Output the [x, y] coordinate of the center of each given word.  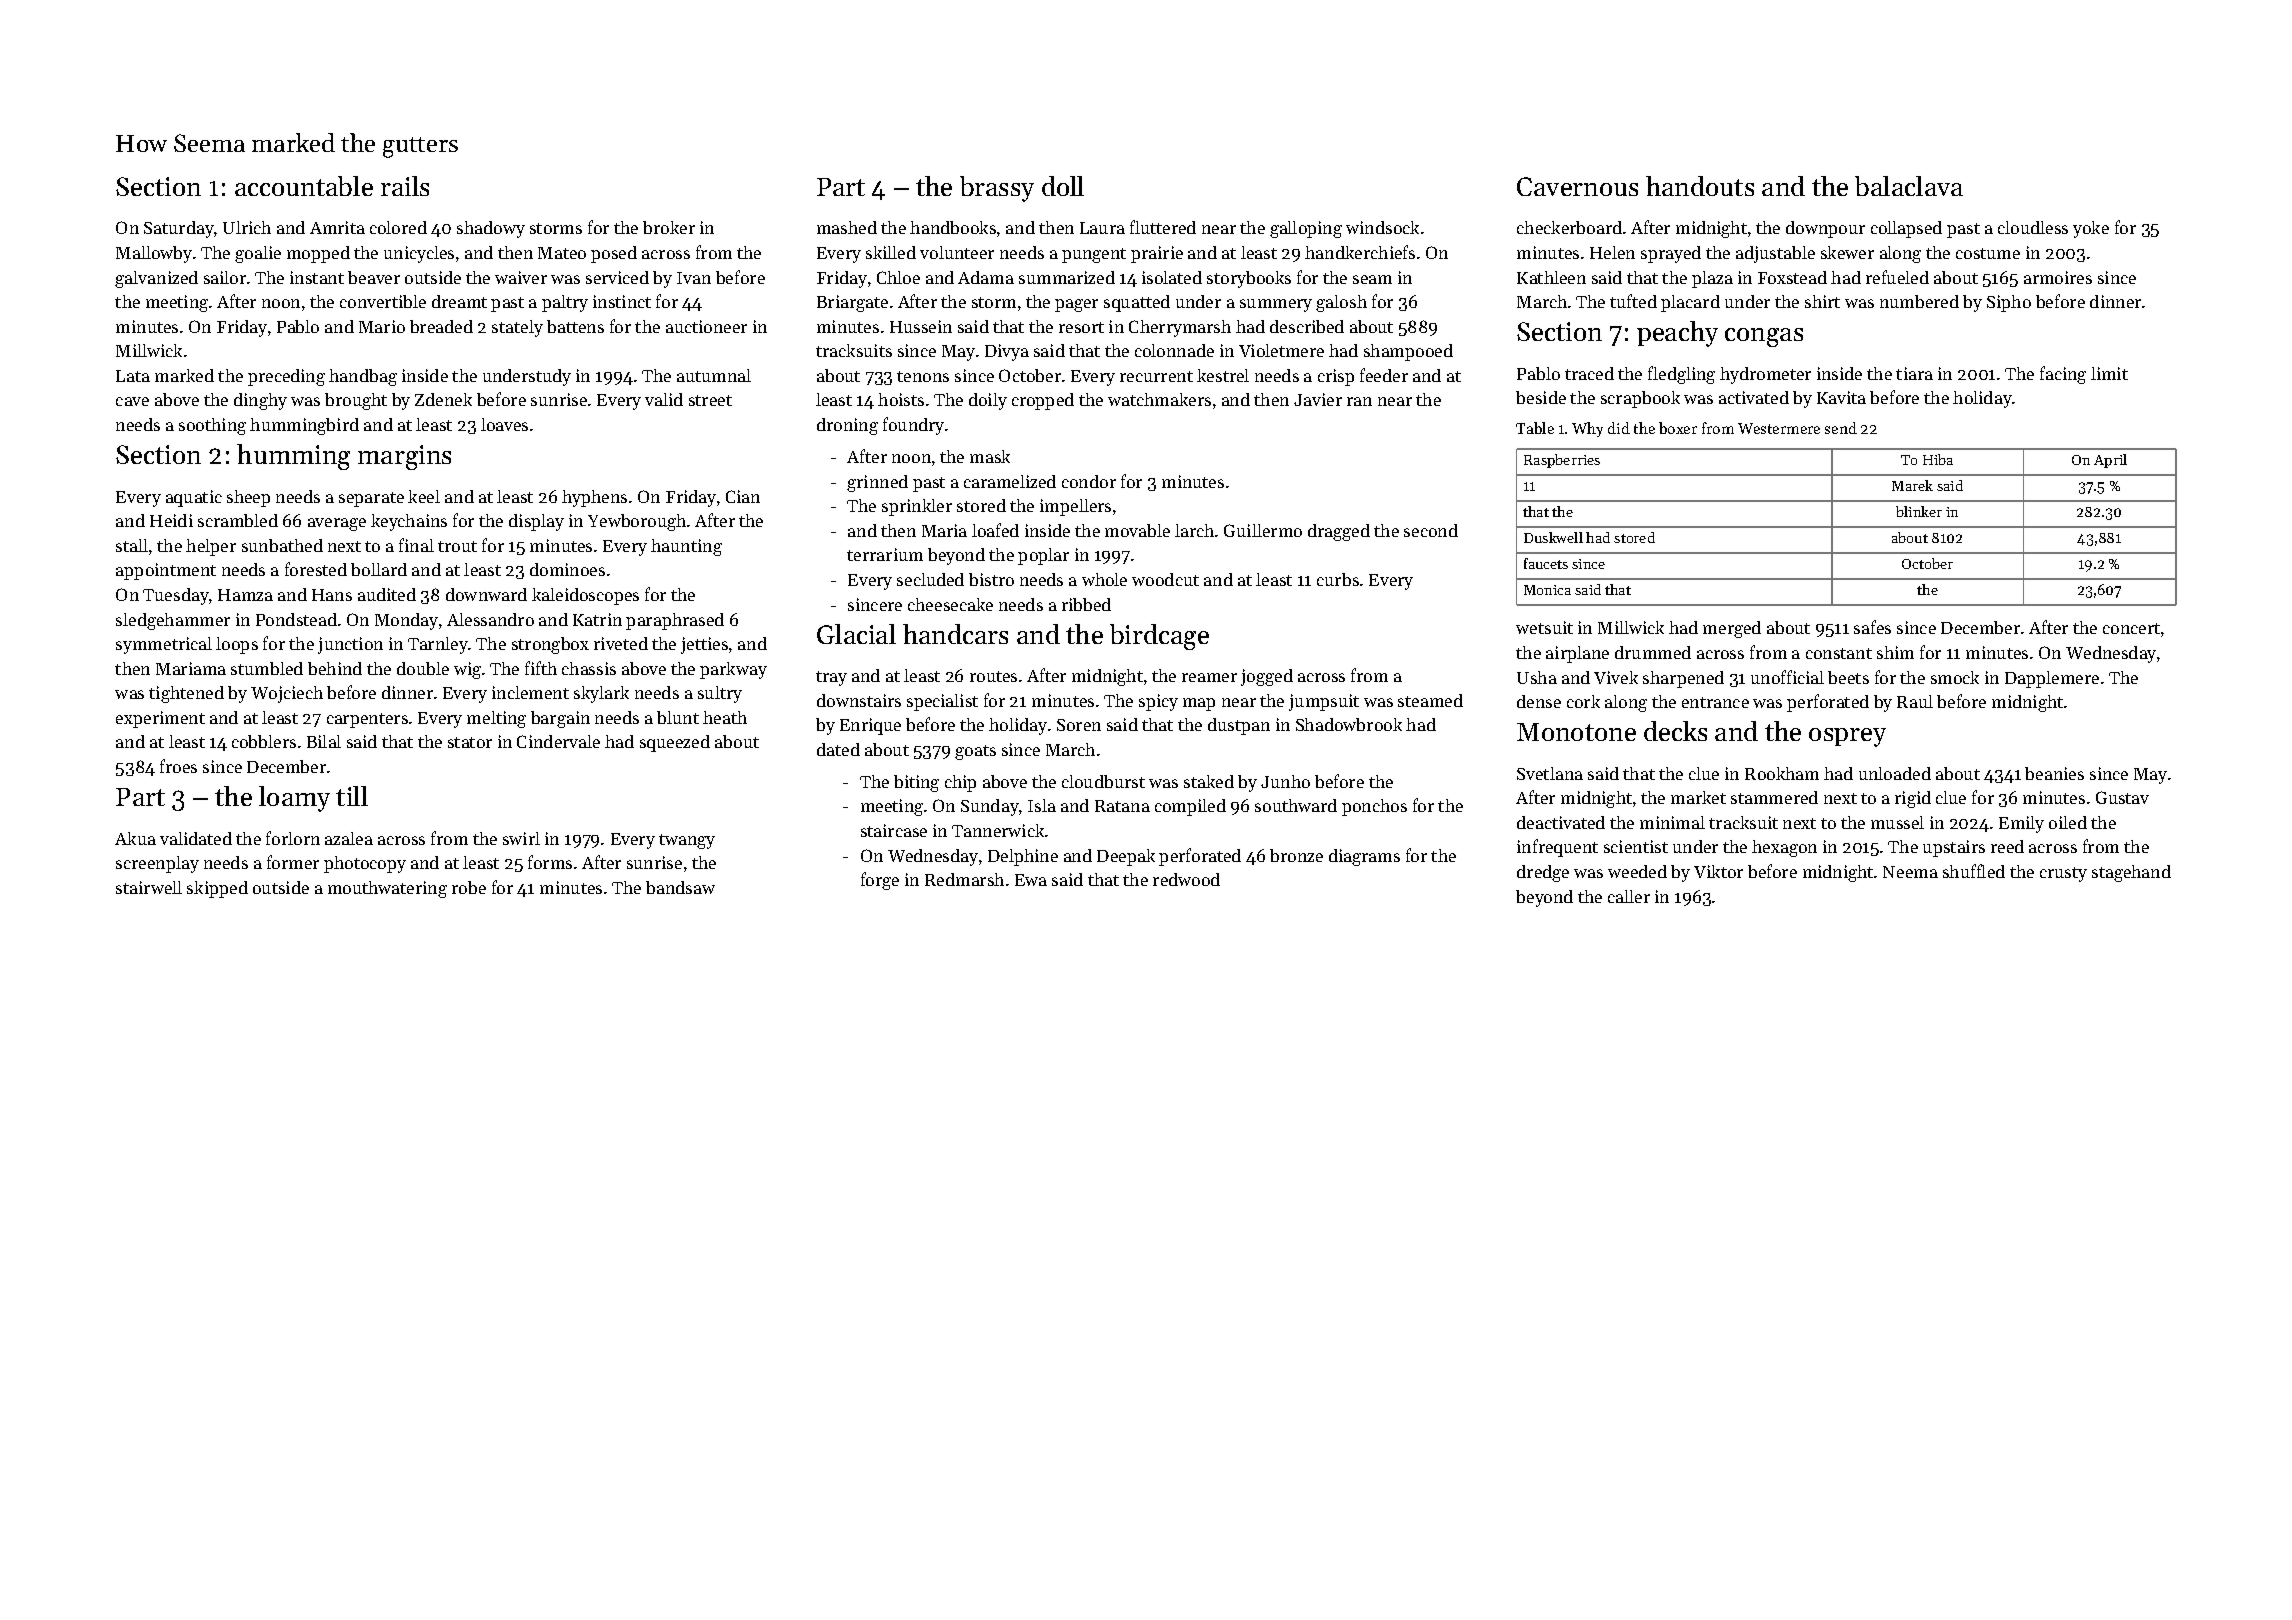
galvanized [156, 279]
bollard [379, 569]
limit [2109, 373]
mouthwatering [387, 889]
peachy [1677, 334]
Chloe [898, 277]
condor [1089, 481]
